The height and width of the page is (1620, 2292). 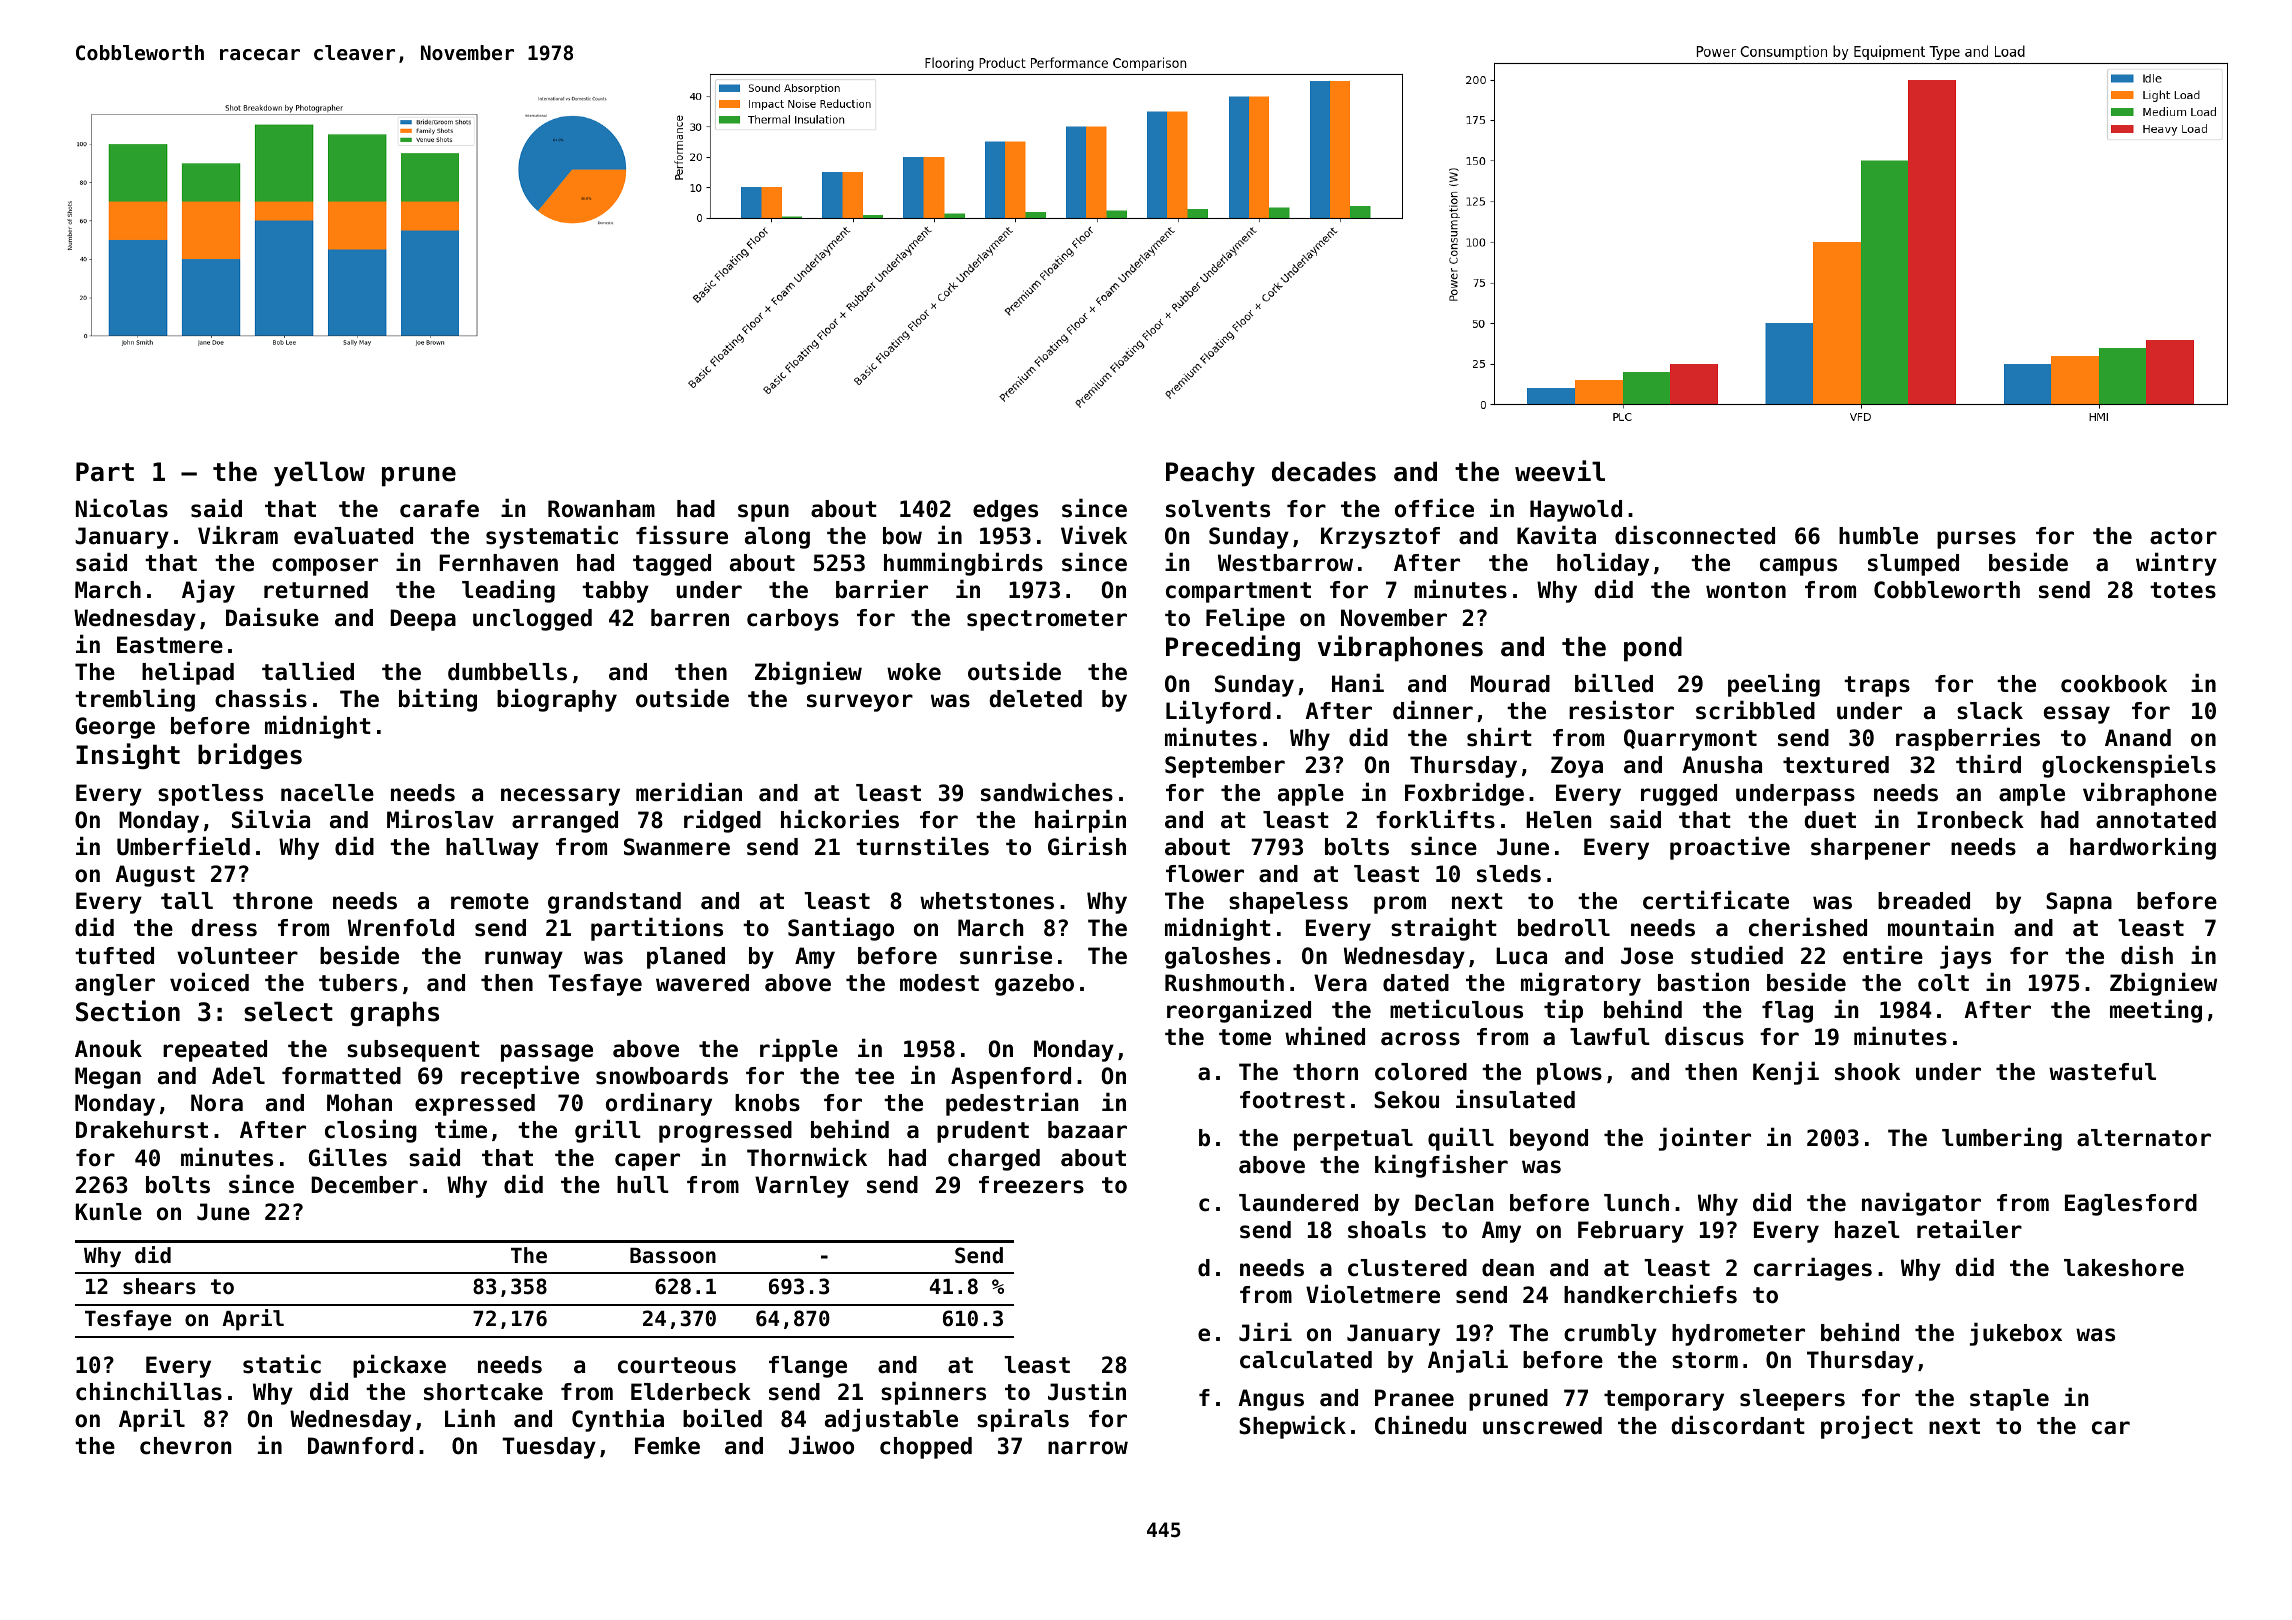 I want to click on Violetmere, so click(x=1373, y=1294).
